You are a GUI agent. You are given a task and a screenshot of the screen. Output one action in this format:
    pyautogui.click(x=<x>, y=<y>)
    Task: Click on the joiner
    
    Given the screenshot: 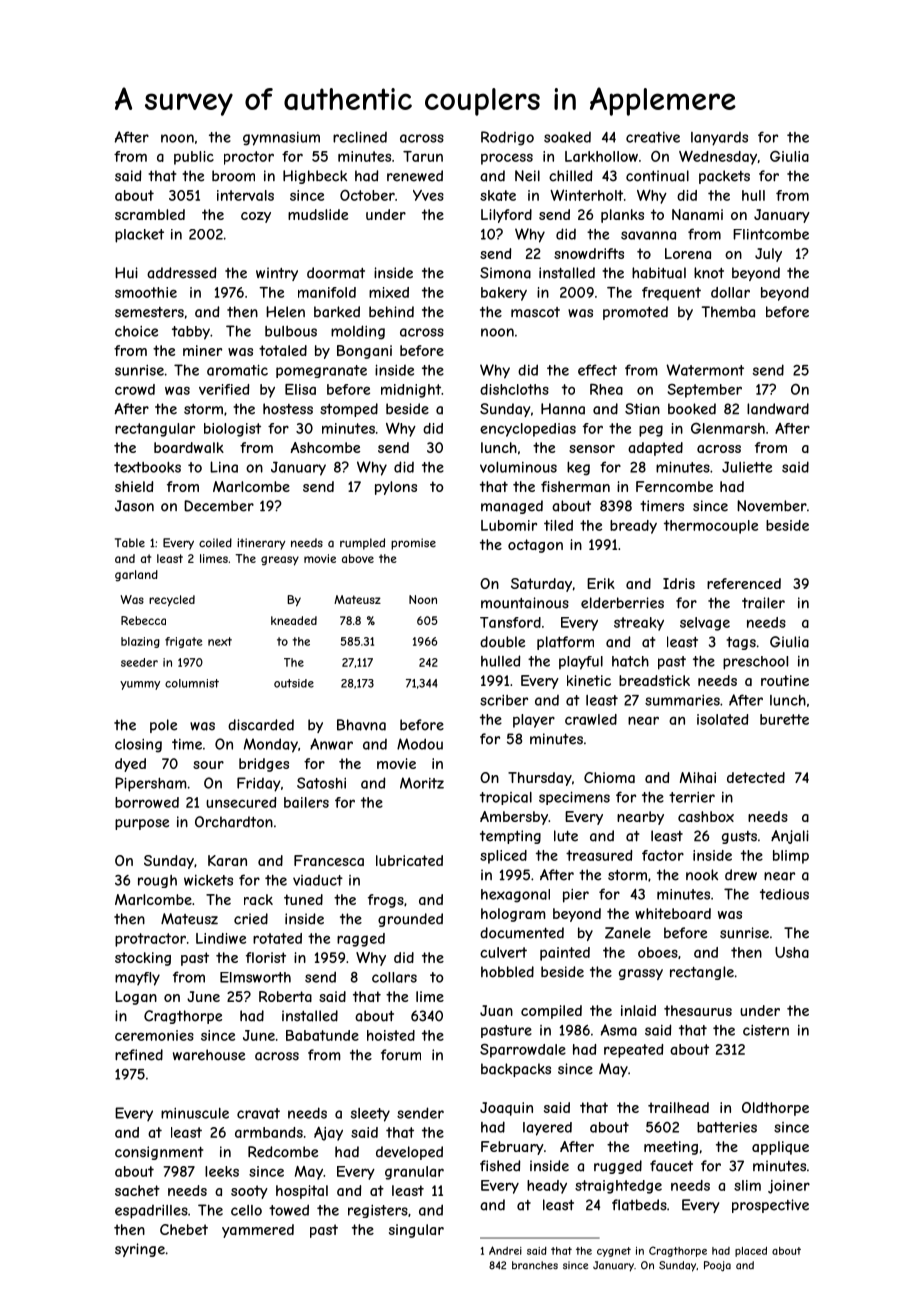 What is the action you would take?
    pyautogui.click(x=789, y=1187)
